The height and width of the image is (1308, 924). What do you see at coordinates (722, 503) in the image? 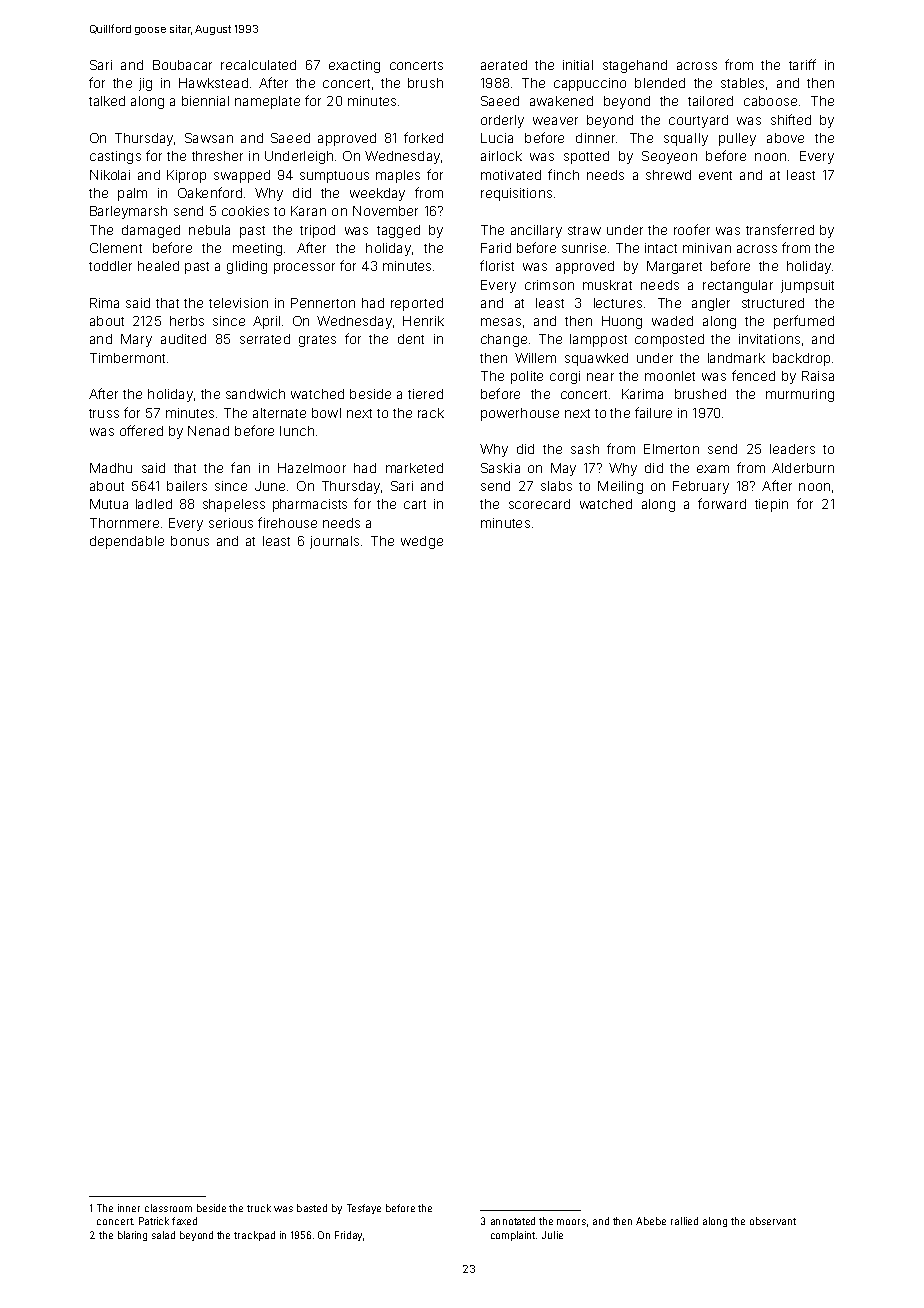
I see `forward` at bounding box center [722, 503].
